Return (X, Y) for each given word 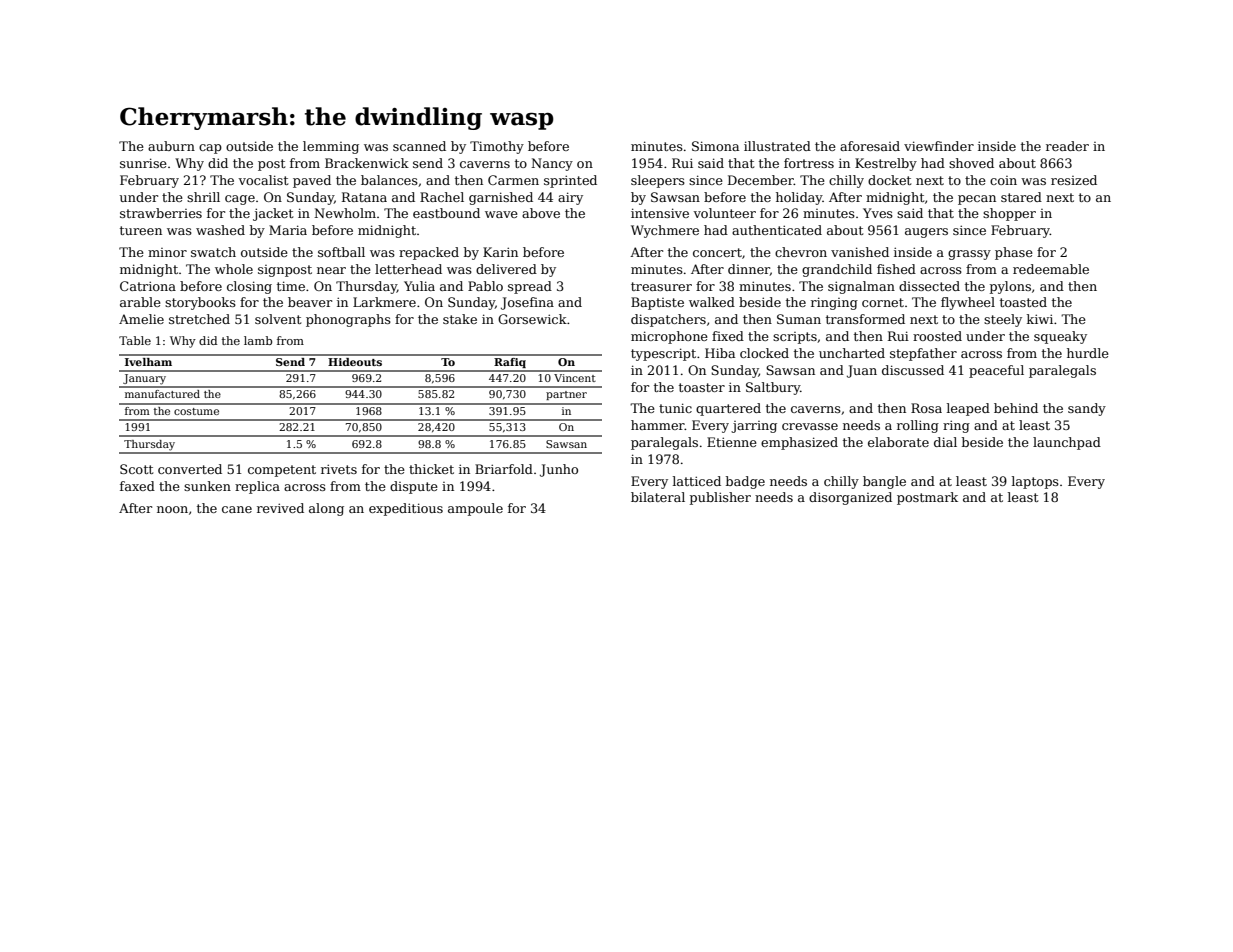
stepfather (923, 354)
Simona (715, 146)
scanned (419, 146)
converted (190, 469)
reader (1067, 146)
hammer (658, 425)
